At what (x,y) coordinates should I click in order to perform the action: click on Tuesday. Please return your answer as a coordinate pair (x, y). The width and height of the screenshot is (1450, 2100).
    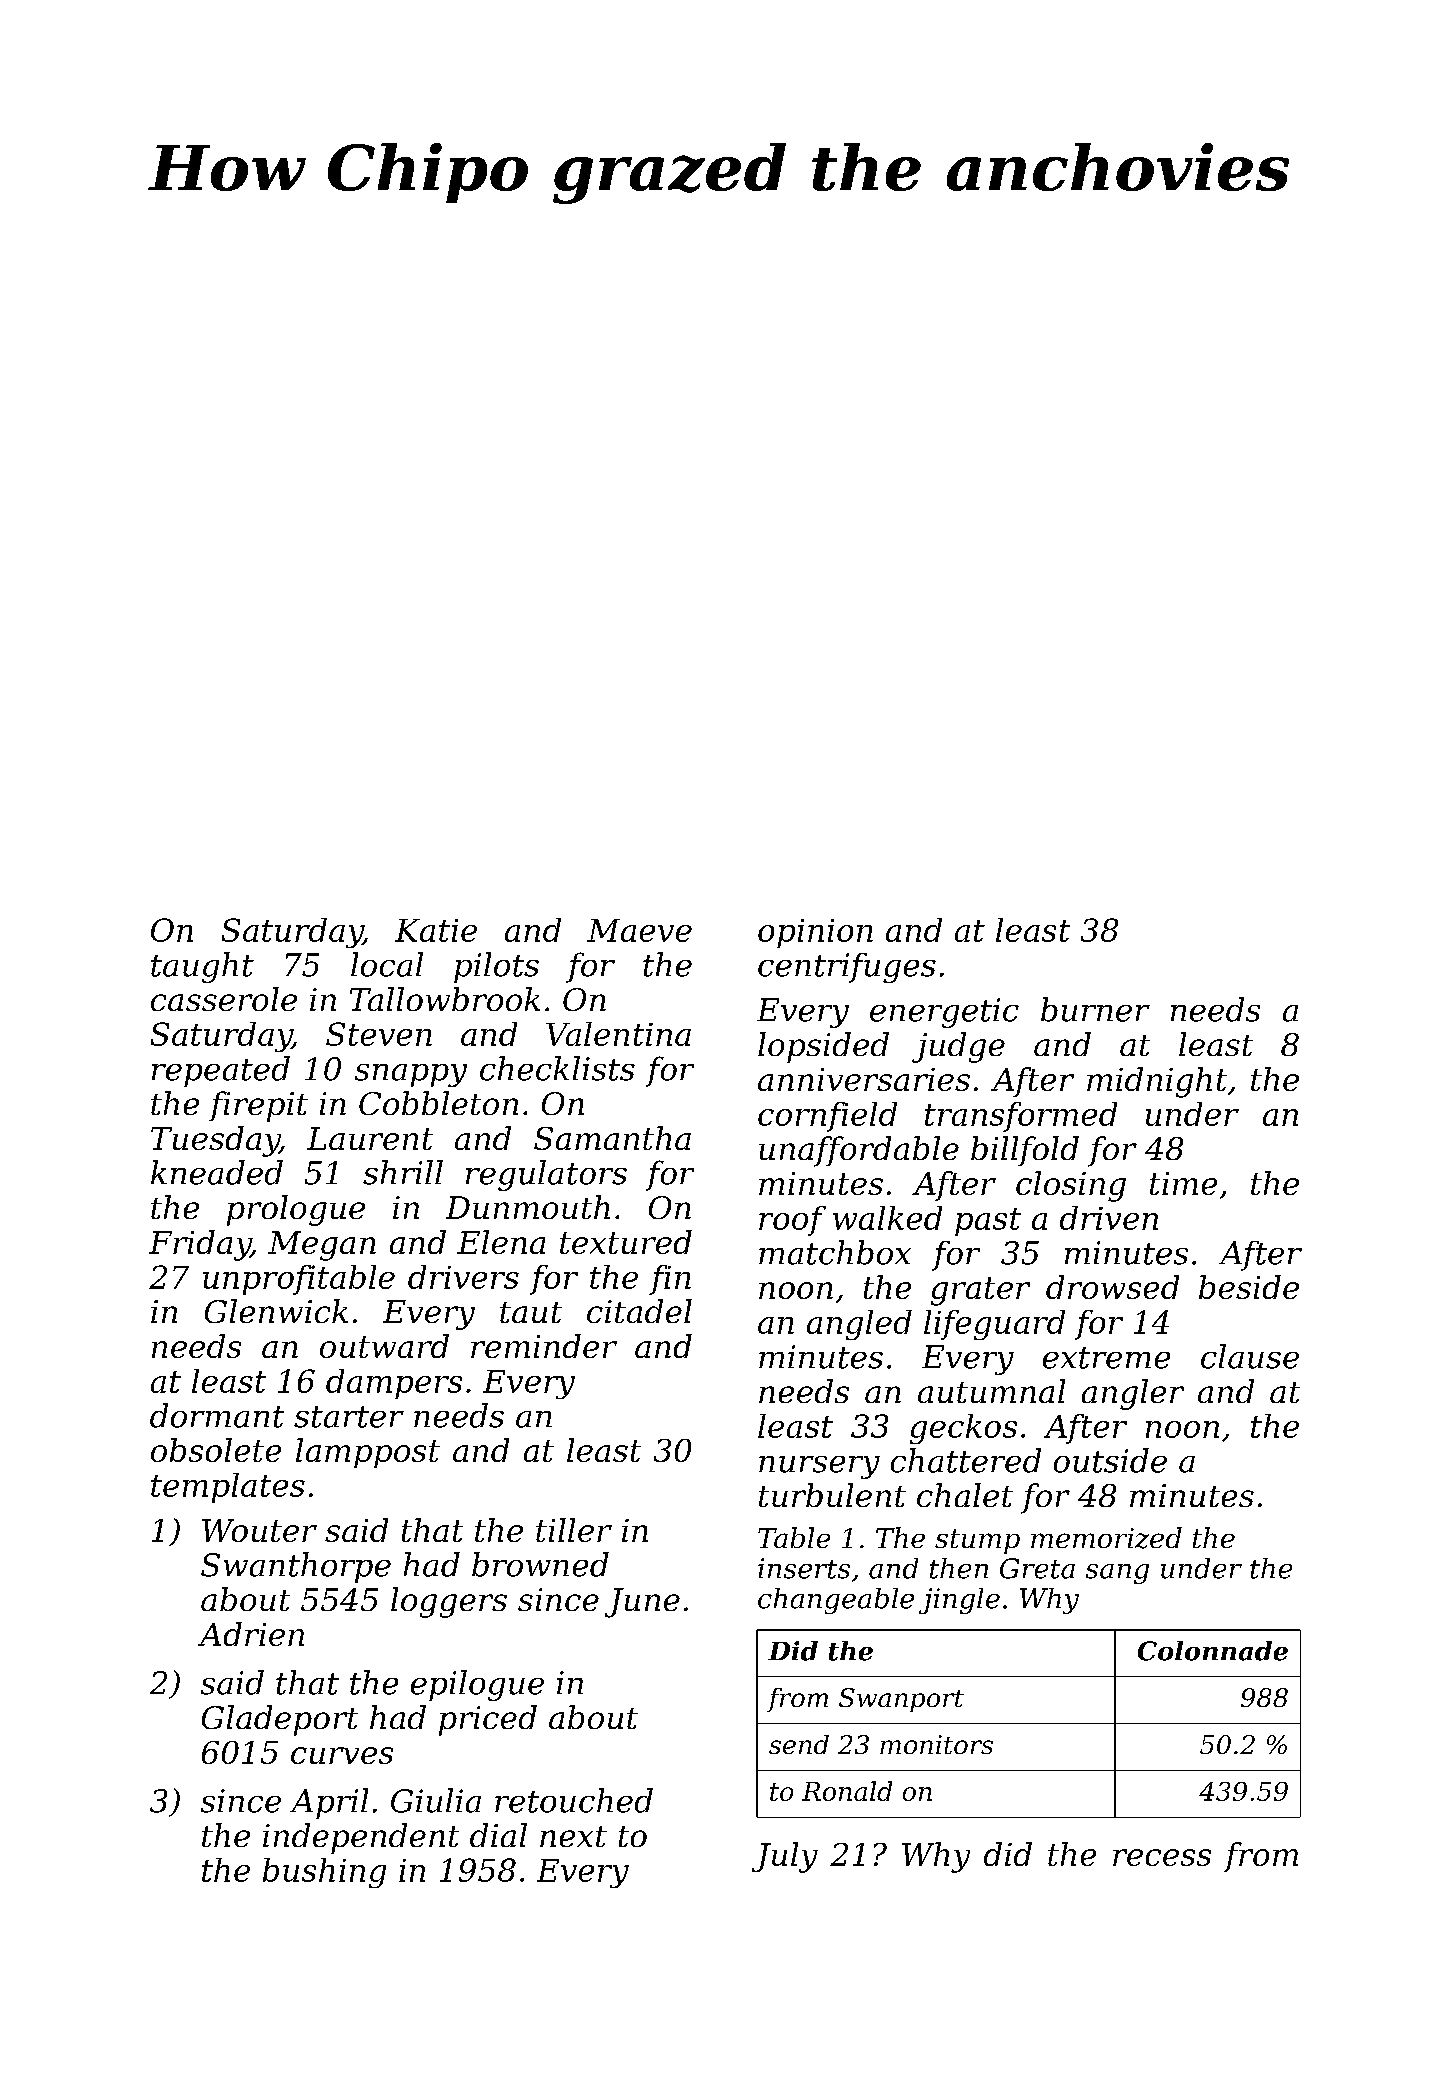
    Looking at the image, I should click on (215, 1141).
